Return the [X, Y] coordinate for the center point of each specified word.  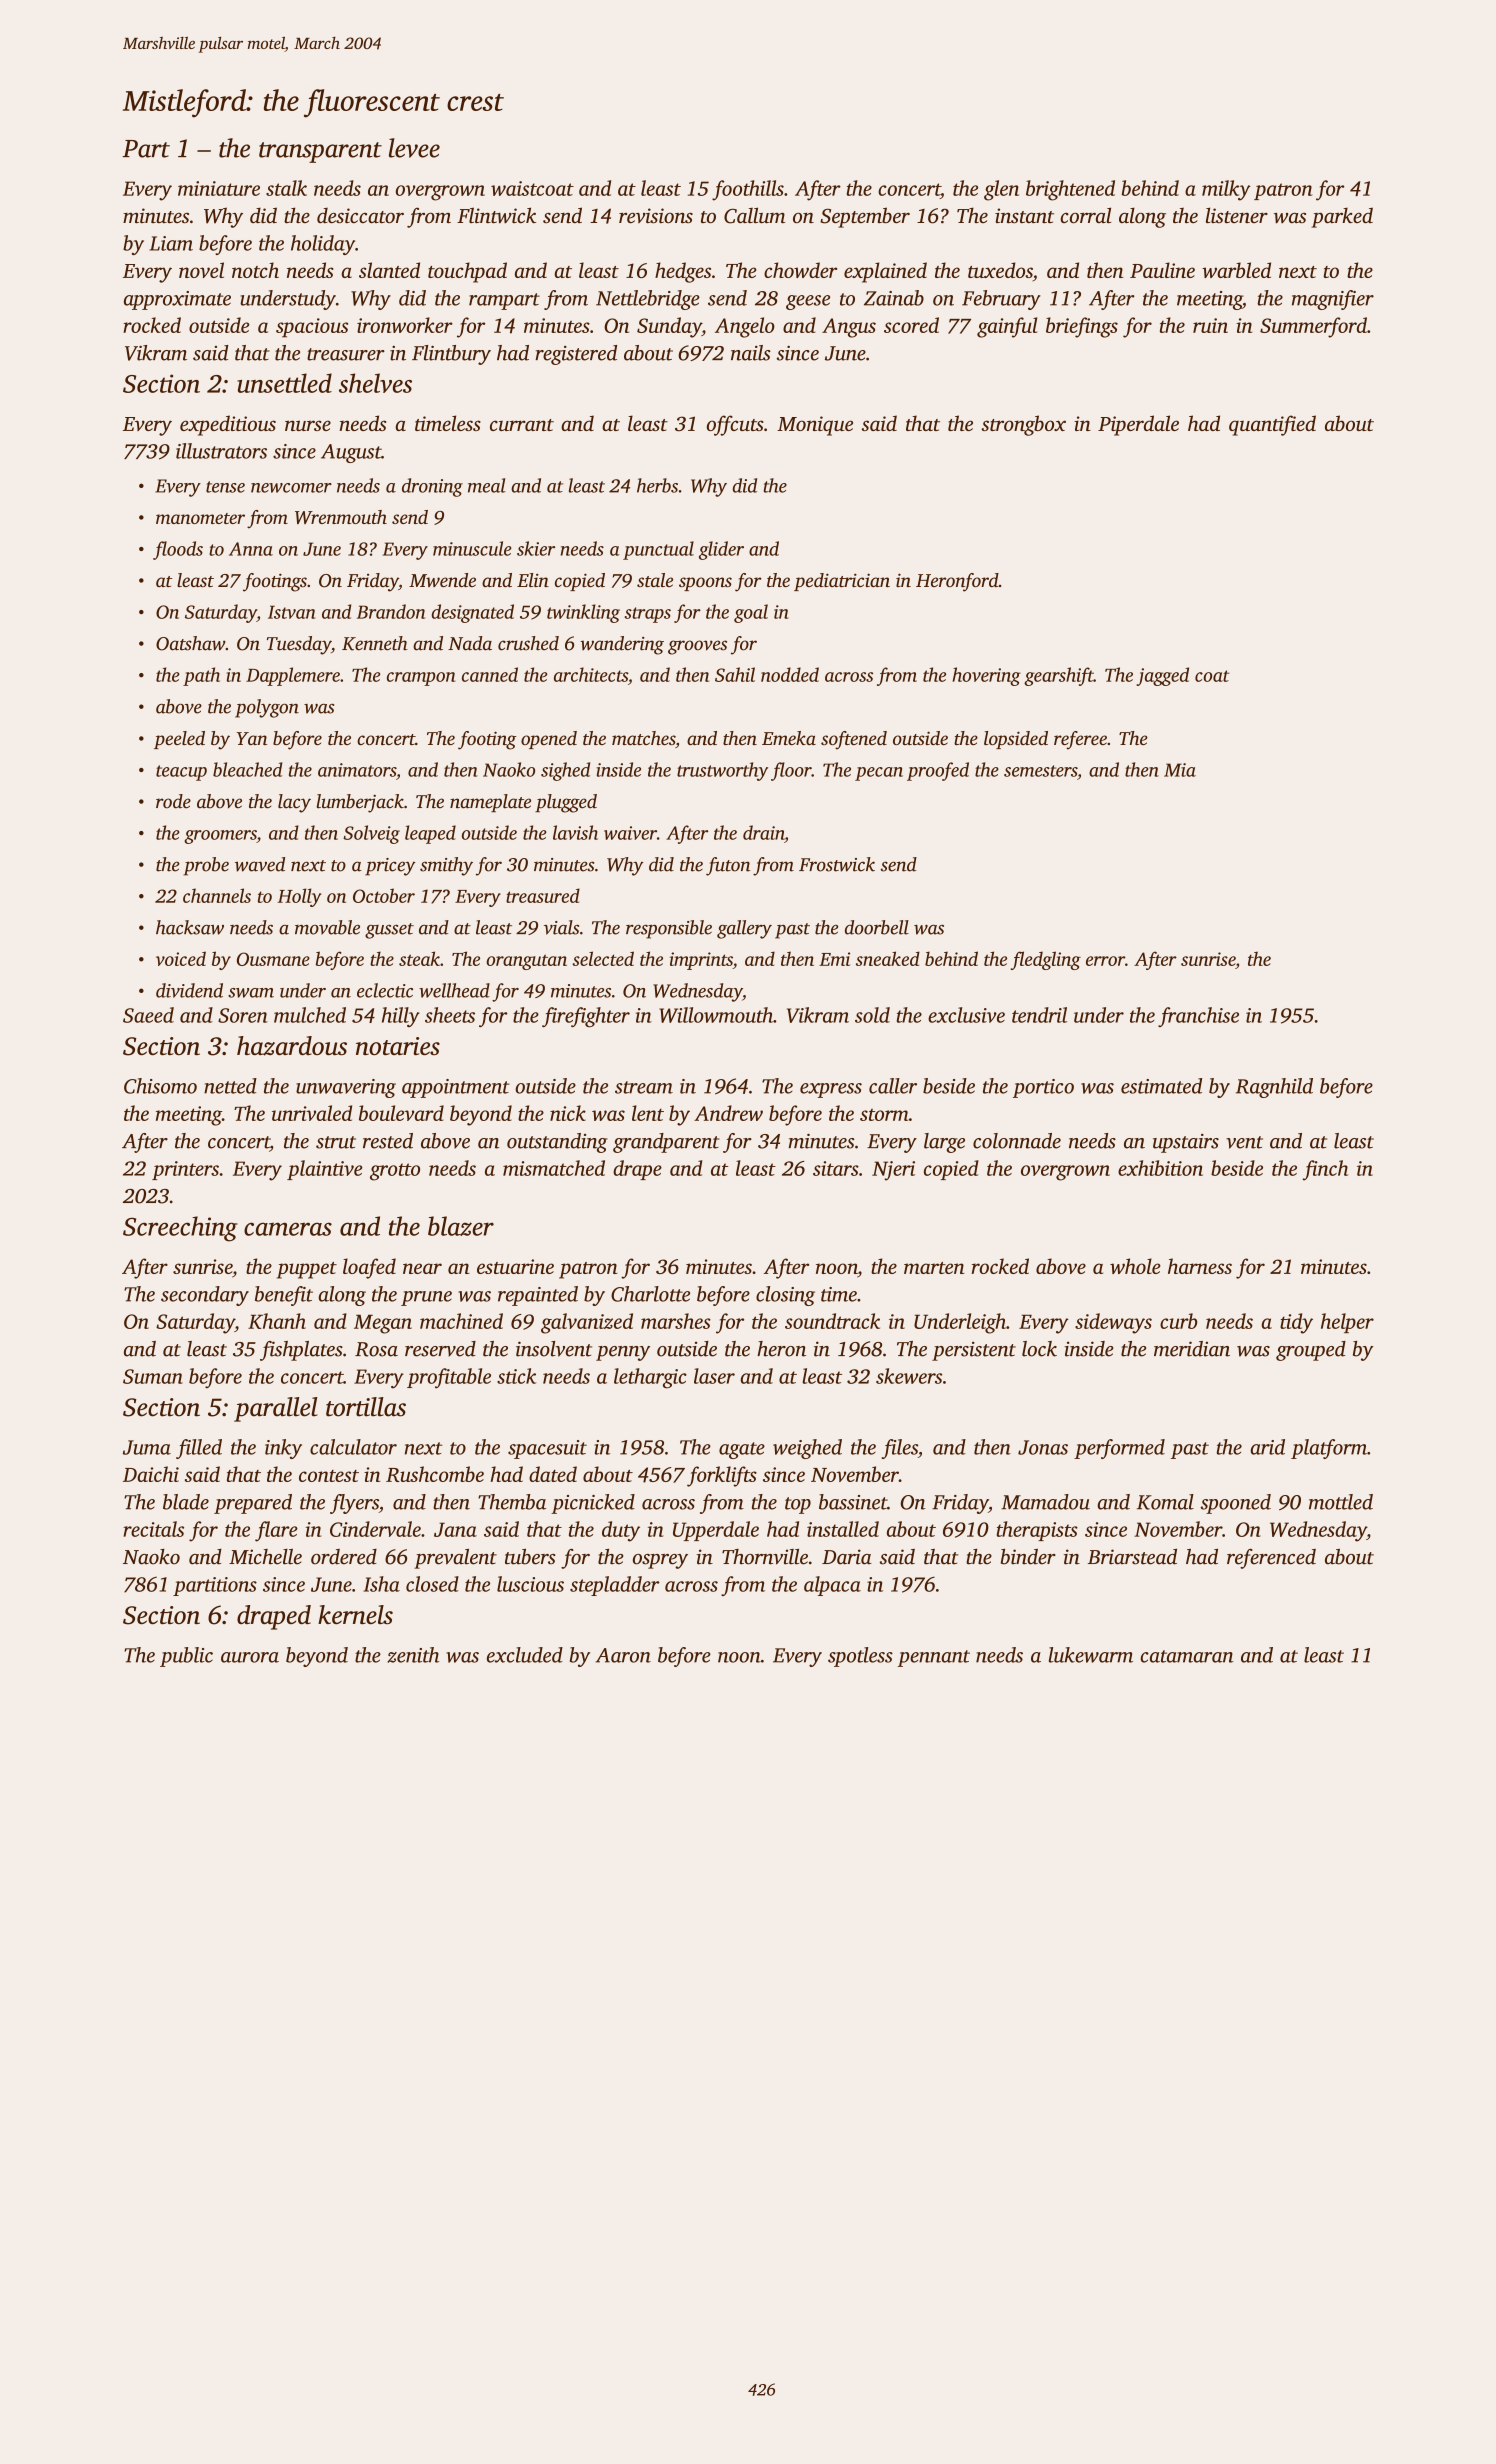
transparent [320, 152]
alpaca [832, 1586]
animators [357, 770]
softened [854, 740]
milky [1226, 190]
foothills [748, 190]
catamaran [1187, 1656]
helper [1347, 1323]
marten [934, 1268]
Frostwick [837, 864]
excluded [525, 1655]
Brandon [391, 611]
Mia [1180, 770]
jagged [1162, 676]
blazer [461, 1226]
